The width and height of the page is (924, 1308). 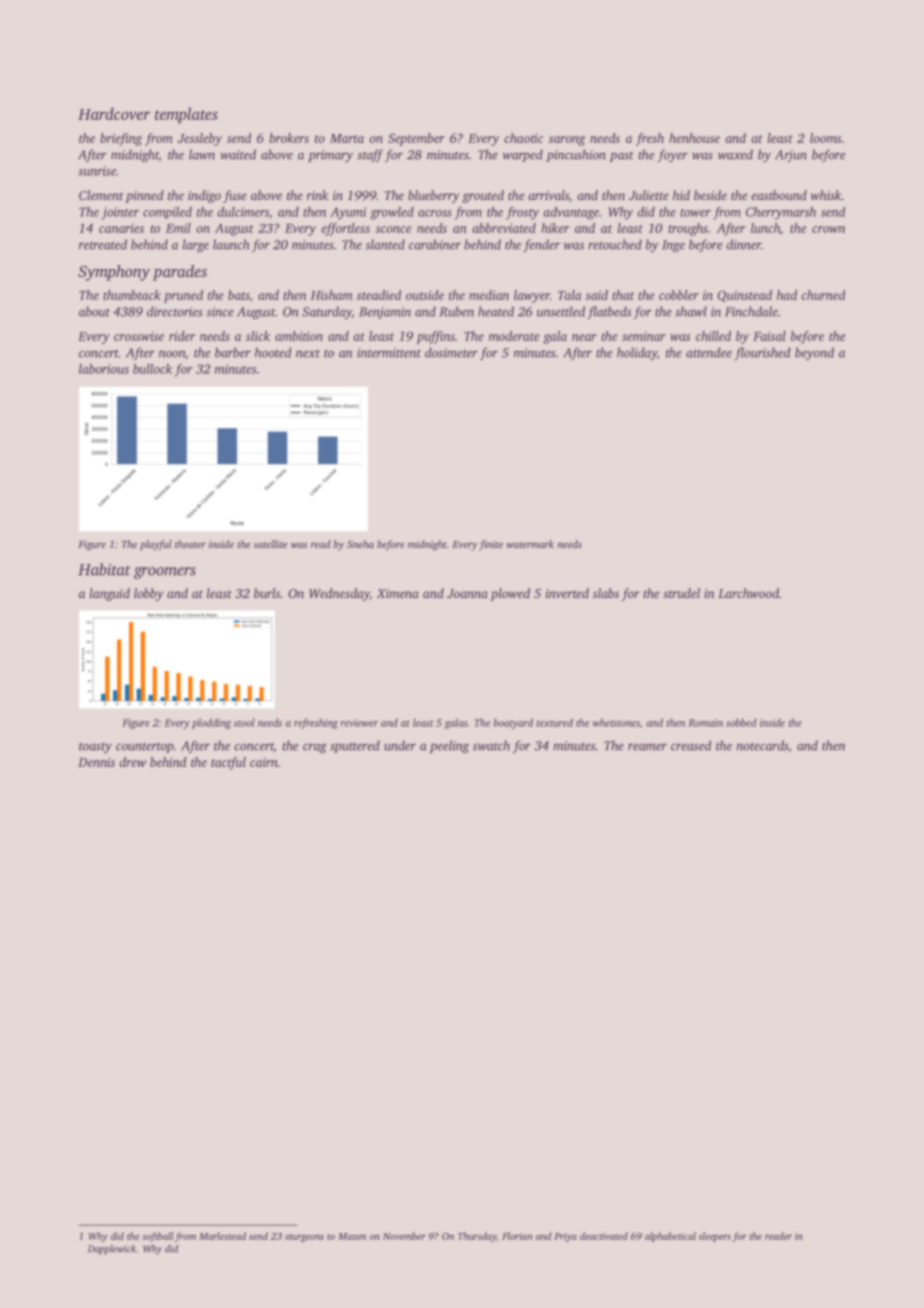 What do you see at coordinates (110, 594) in the page?
I see `languid` at bounding box center [110, 594].
